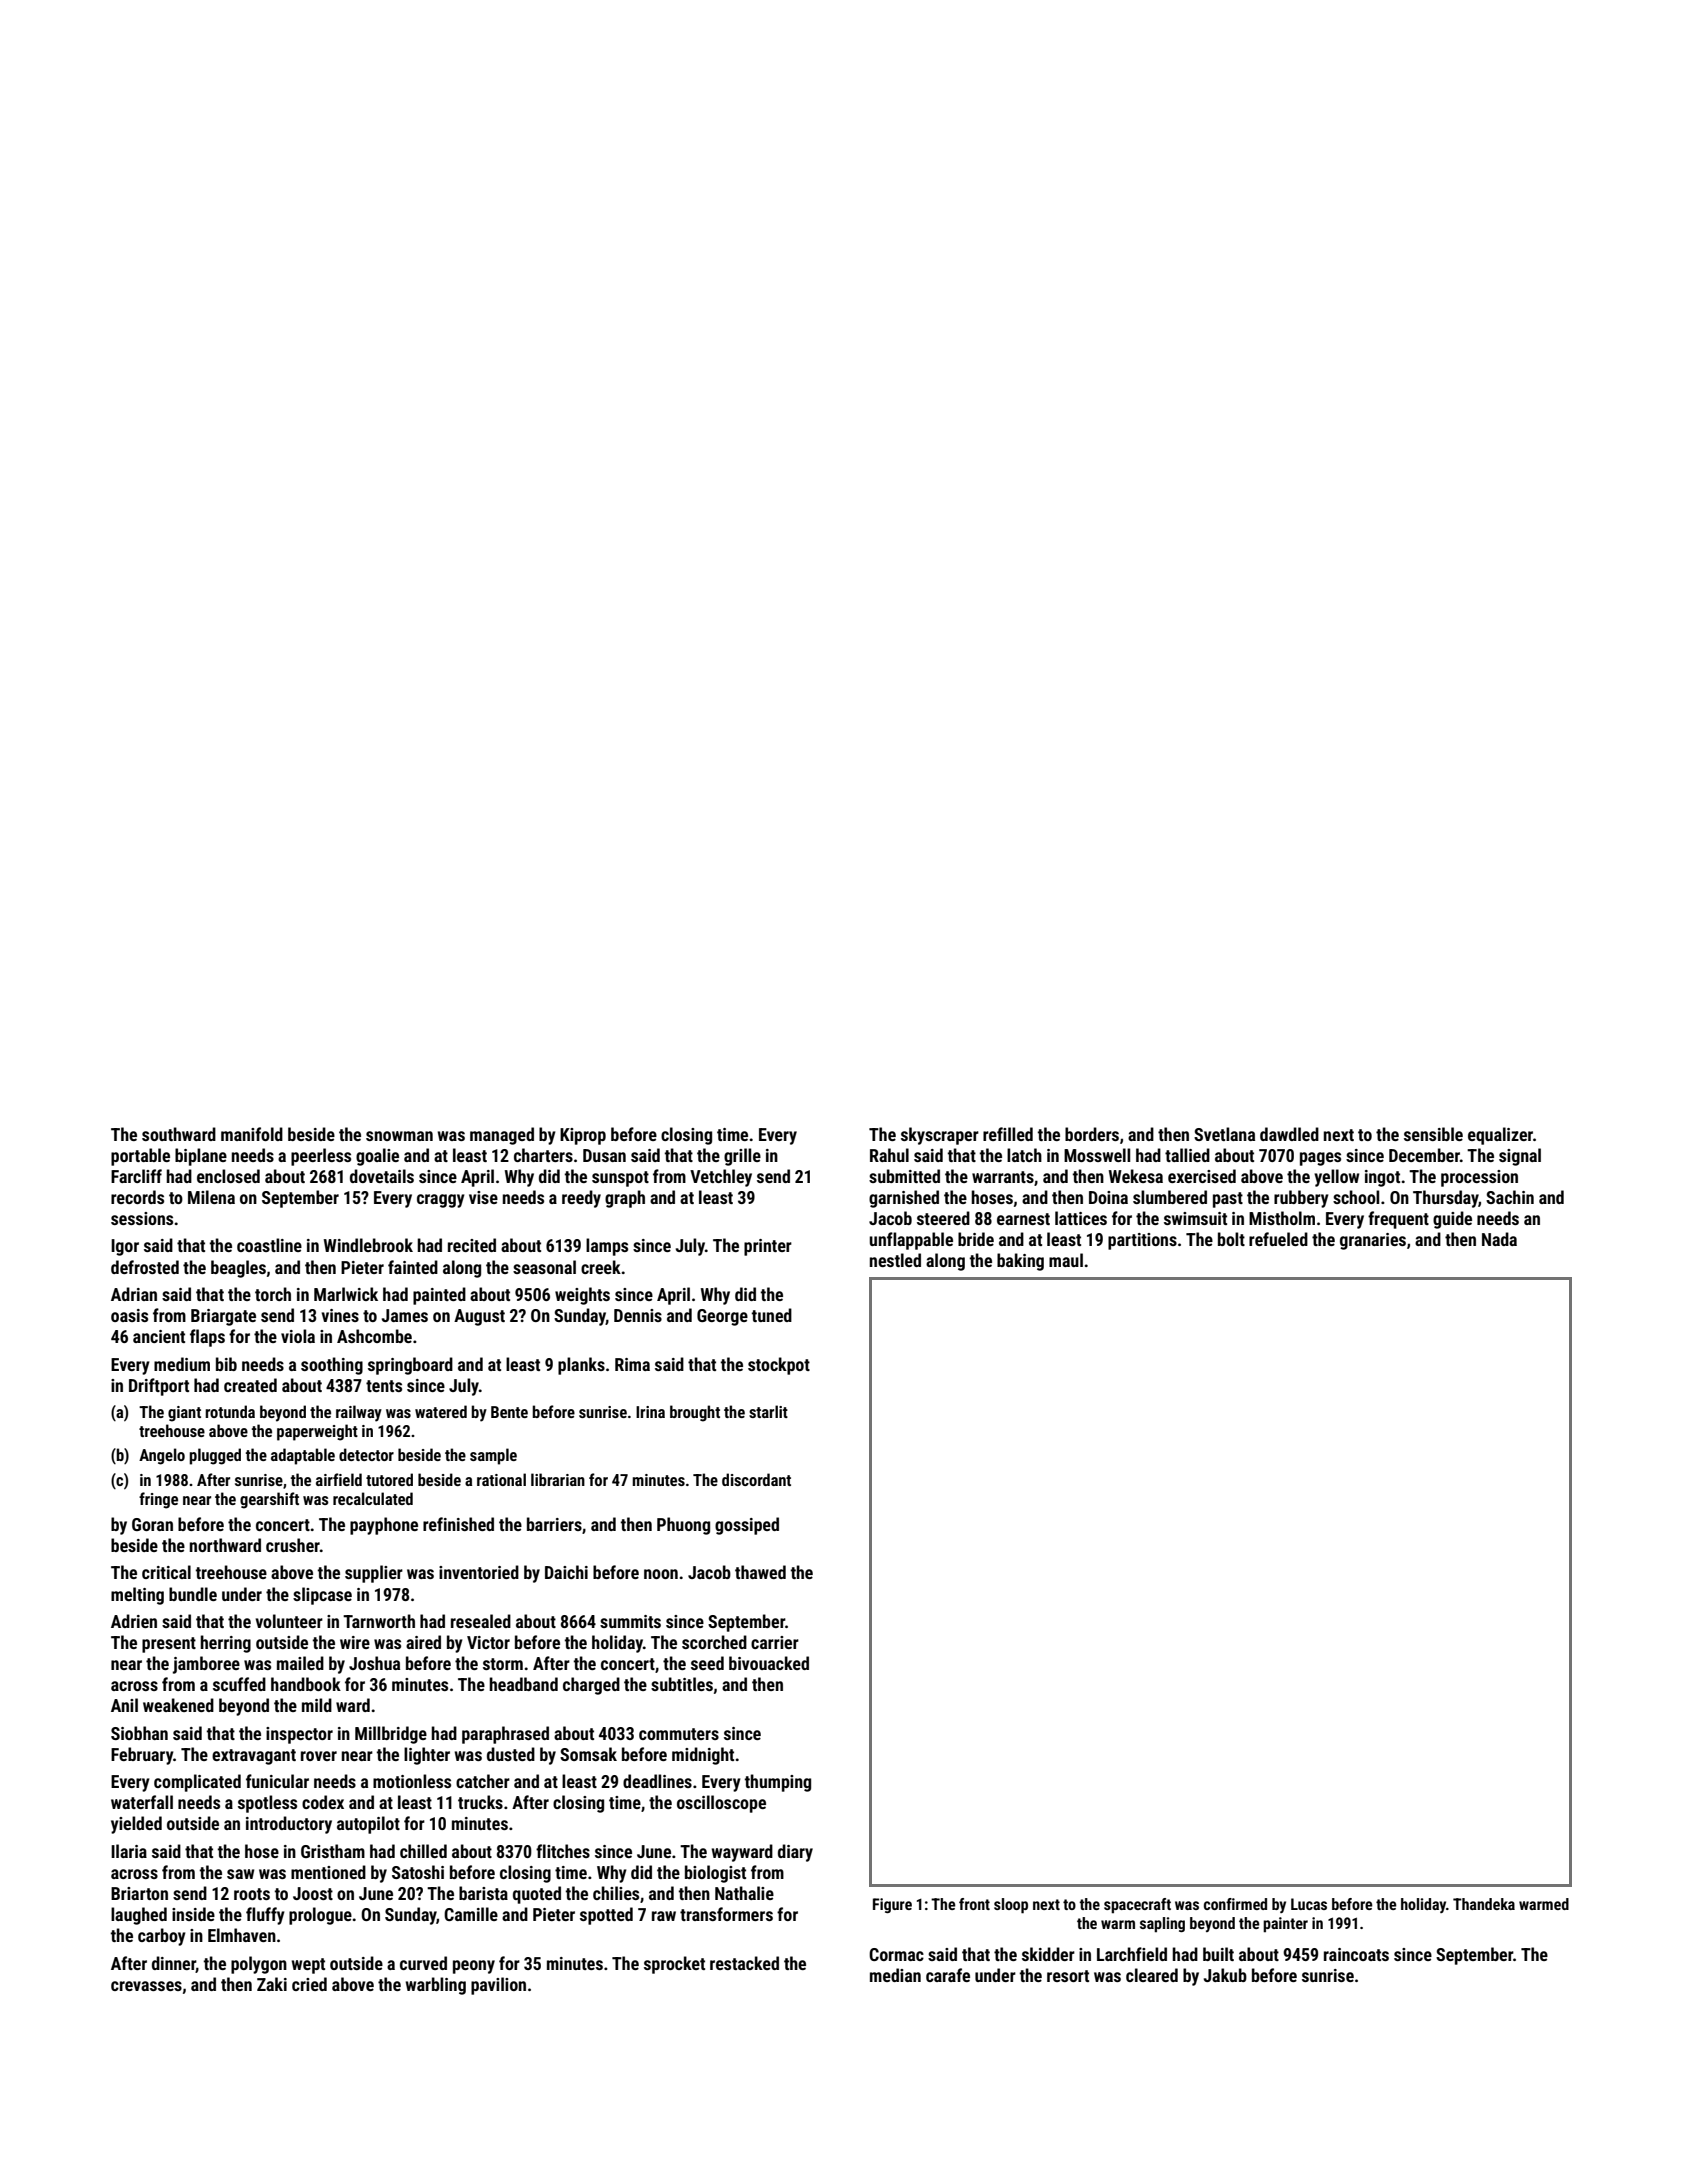 The image size is (1683, 2178). Describe the element at coordinates (483, 1197) in the page. I see `vise` at that location.
